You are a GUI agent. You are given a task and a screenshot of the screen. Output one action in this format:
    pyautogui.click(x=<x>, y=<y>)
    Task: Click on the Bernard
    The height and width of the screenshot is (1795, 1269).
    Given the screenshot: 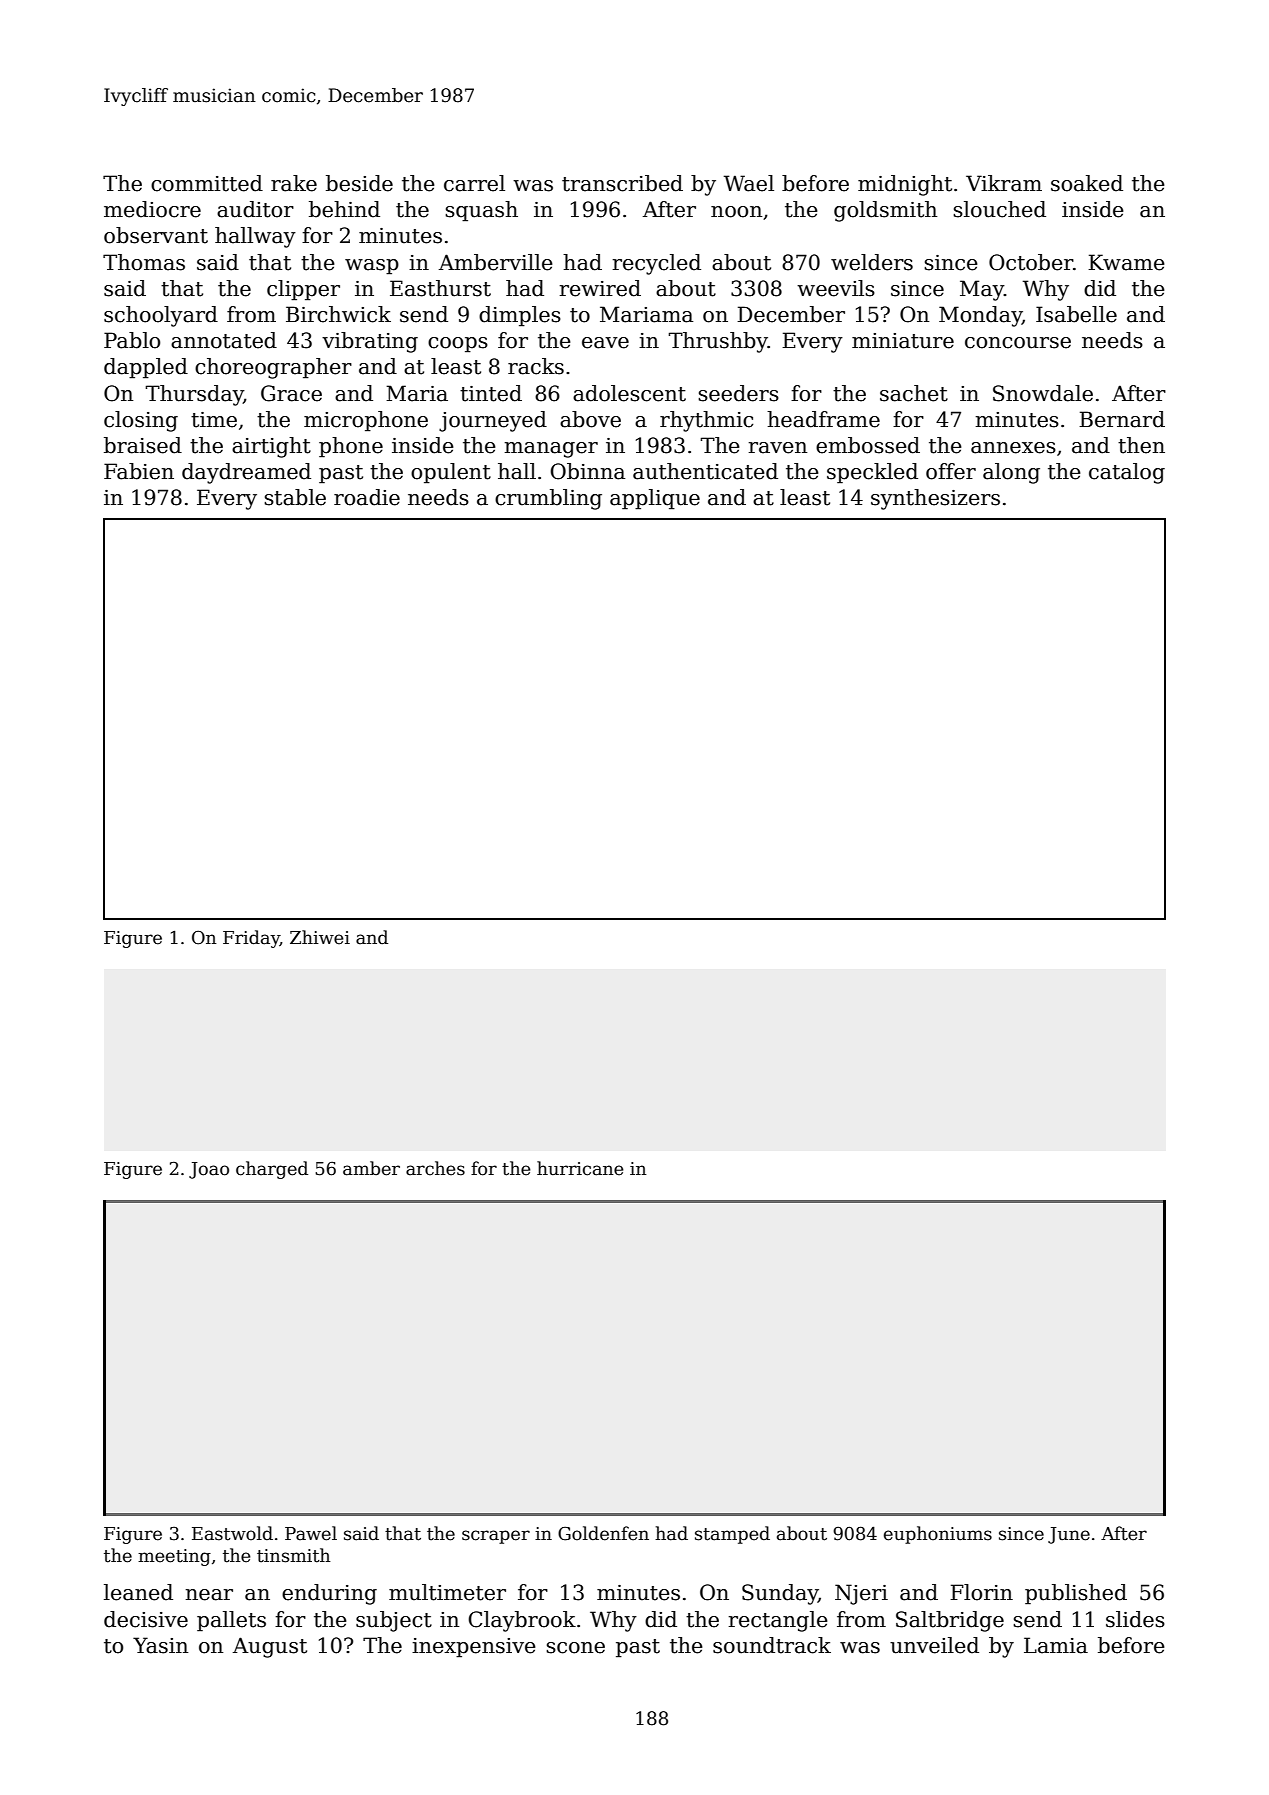 What is the action you would take?
    pyautogui.click(x=1122, y=419)
